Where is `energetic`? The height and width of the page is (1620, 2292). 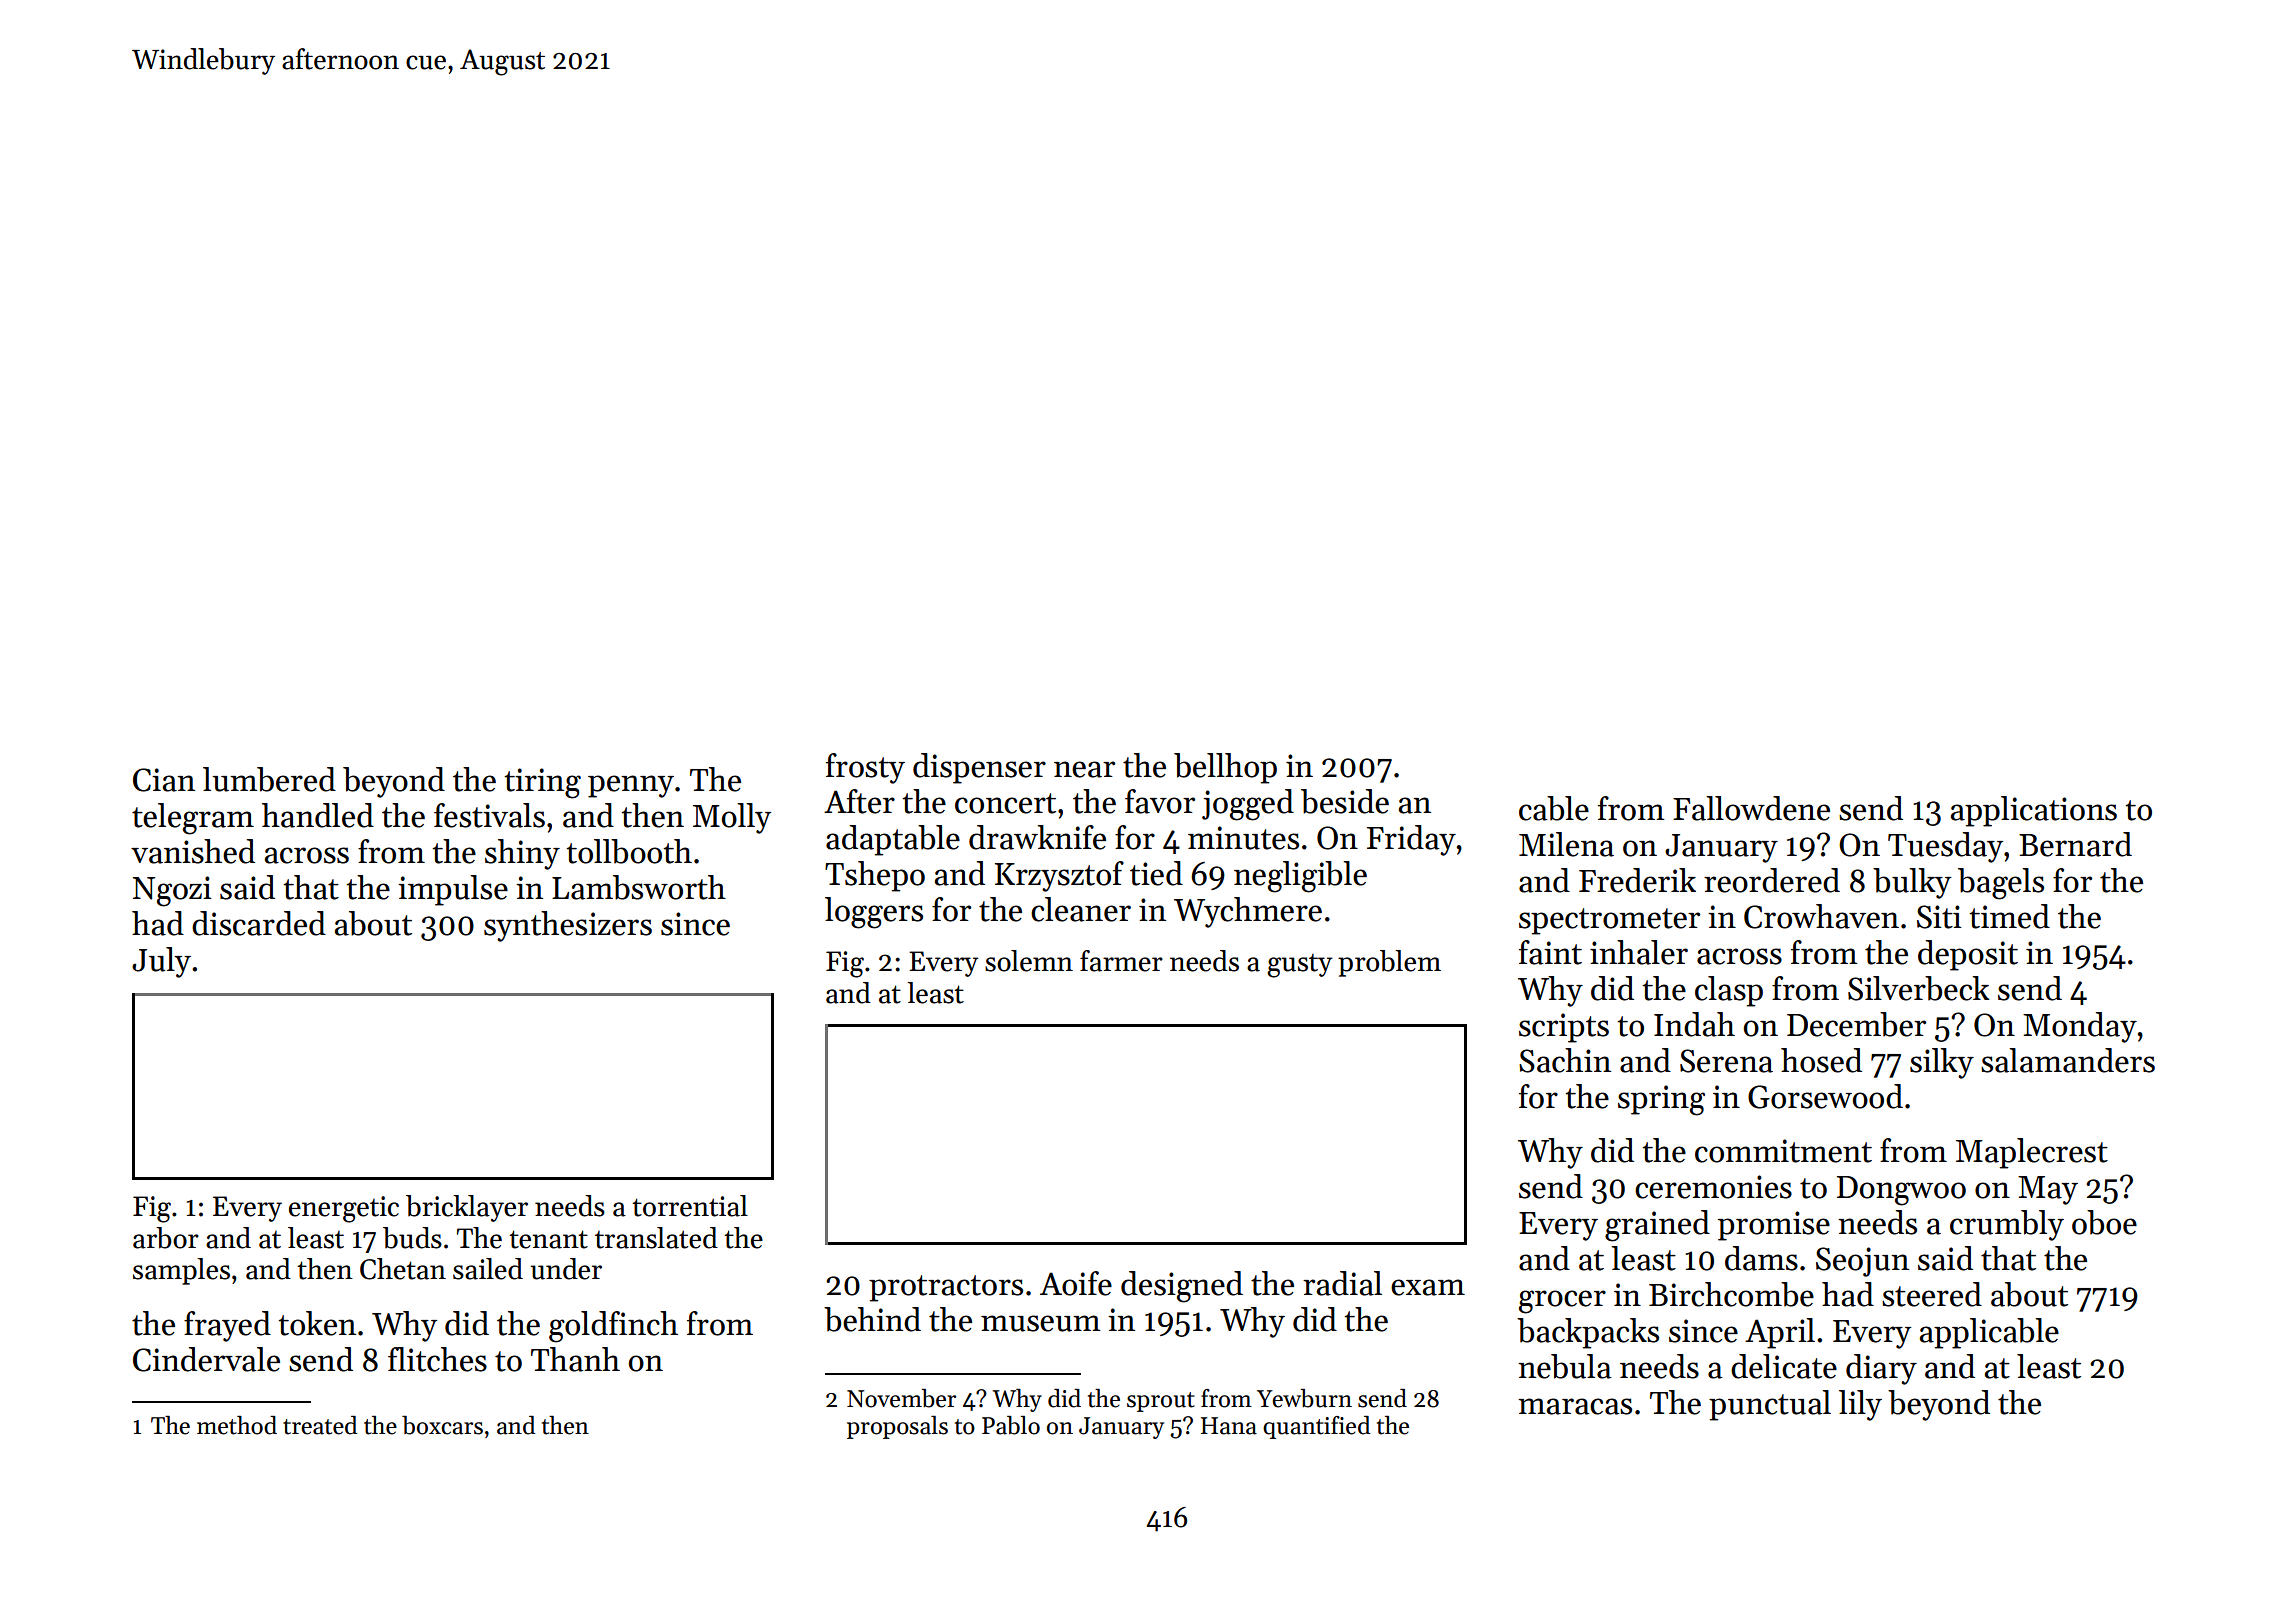
energetic is located at coordinates (344, 1209).
